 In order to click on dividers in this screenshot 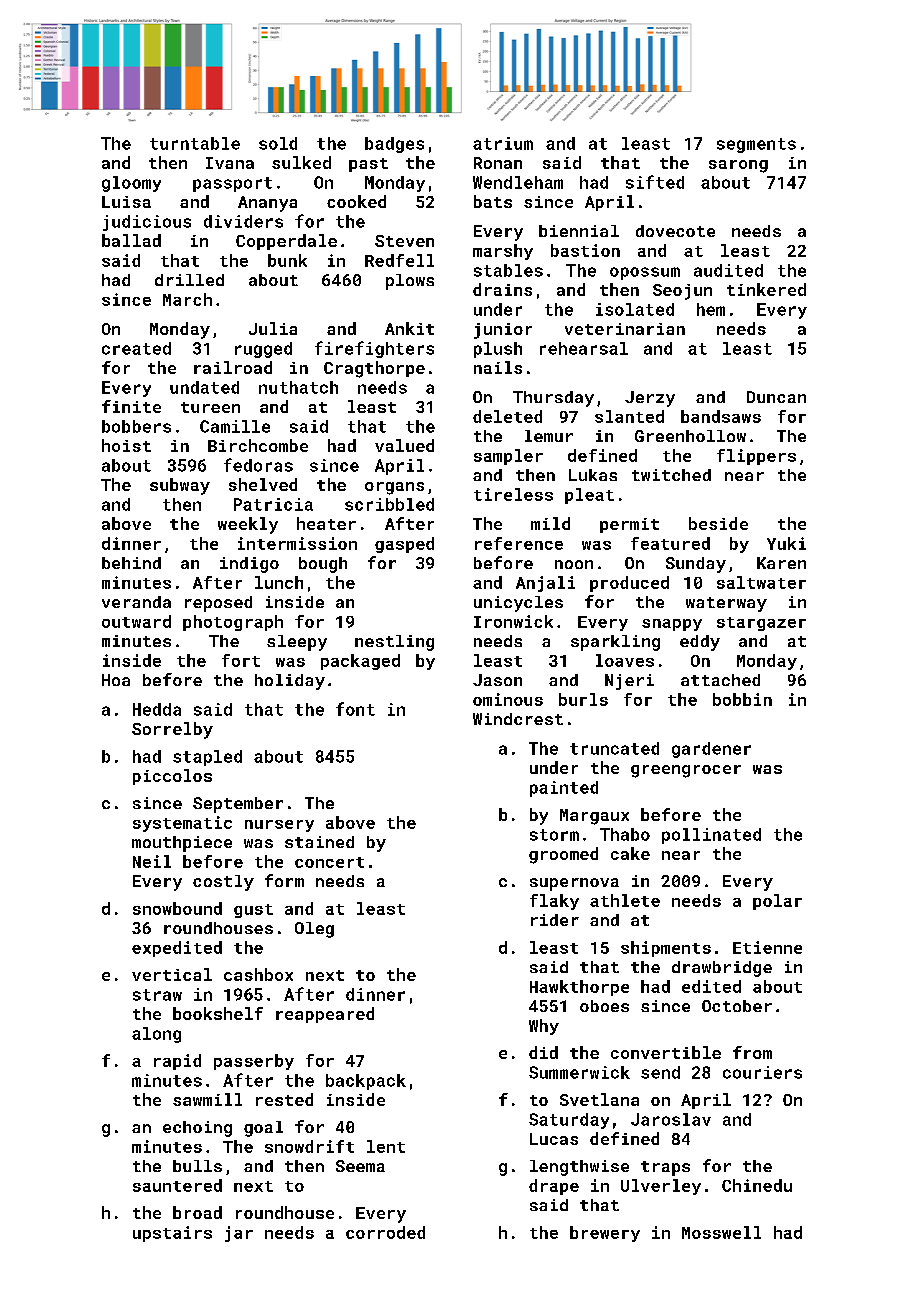, I will do `click(243, 221)`.
